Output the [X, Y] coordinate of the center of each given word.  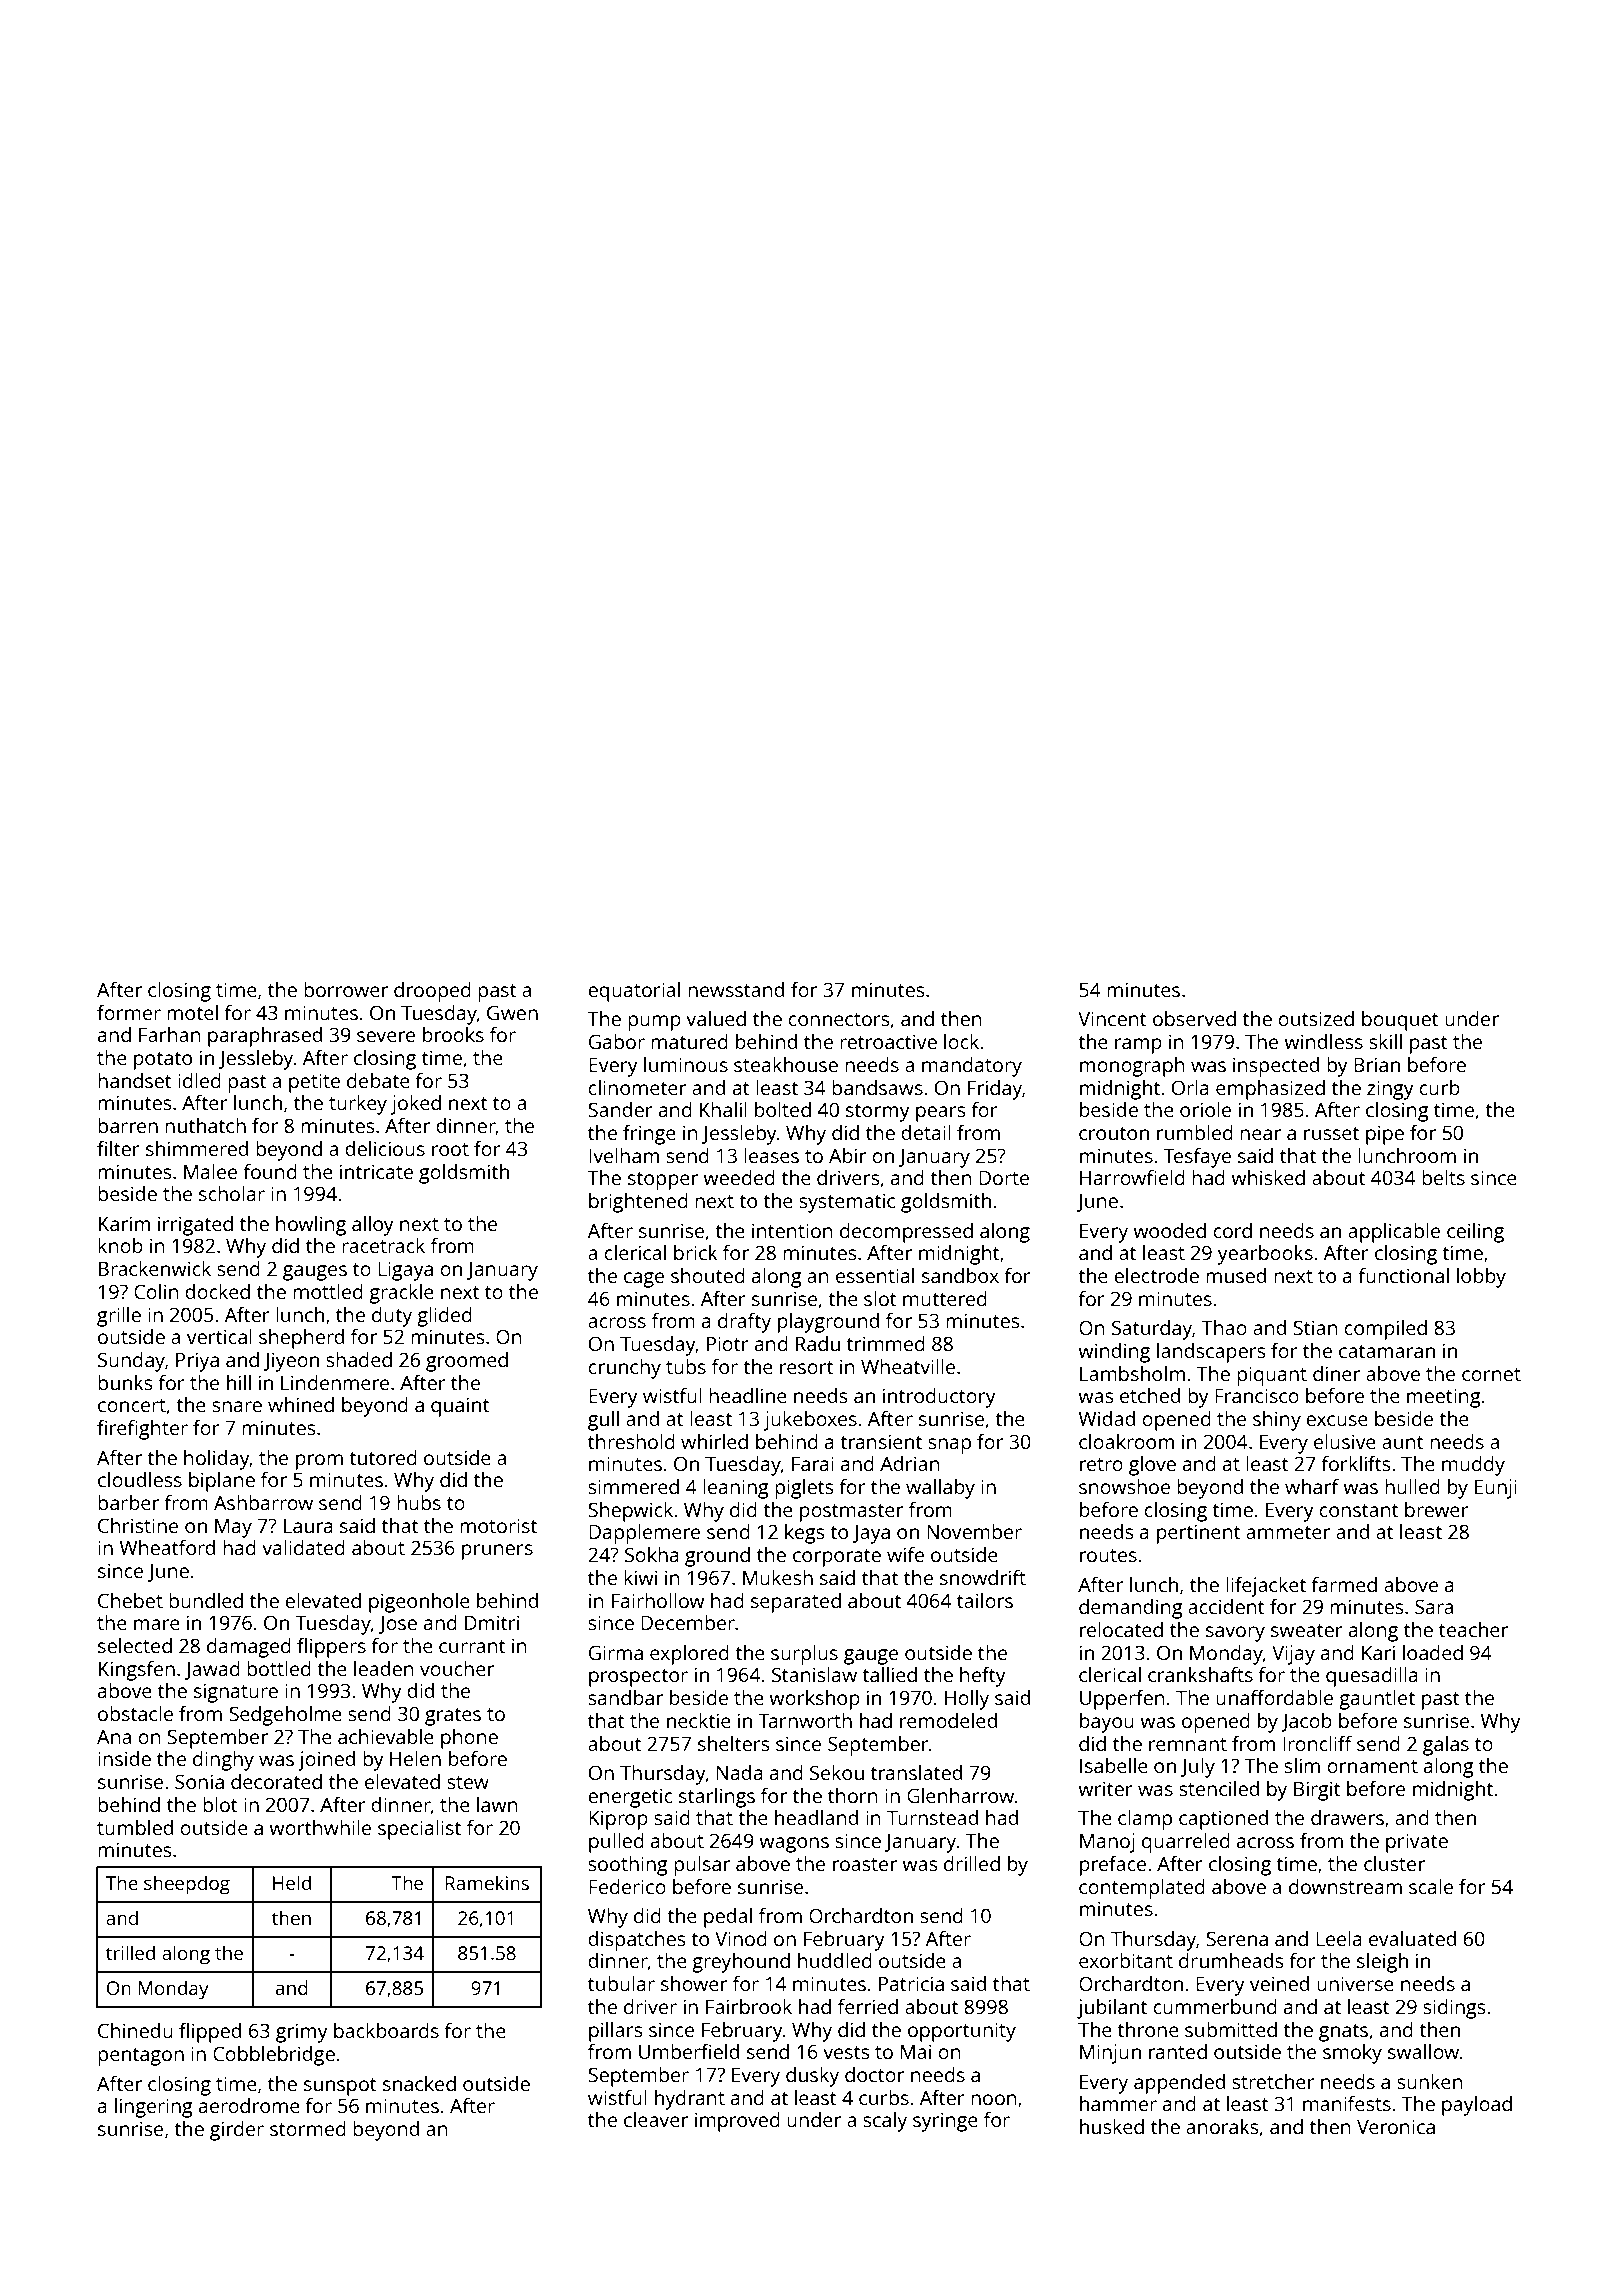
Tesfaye [1197, 1158]
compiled [1385, 1330]
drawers [1347, 1817]
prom [319, 1462]
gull [603, 1421]
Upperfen [1122, 1700]
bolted [783, 1109]
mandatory [972, 1067]
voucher [457, 1668]
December [688, 1622]
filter [118, 1148]
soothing [628, 1866]
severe [386, 1036]
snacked [419, 2083]
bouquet [1400, 1021]
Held [292, 1882]
